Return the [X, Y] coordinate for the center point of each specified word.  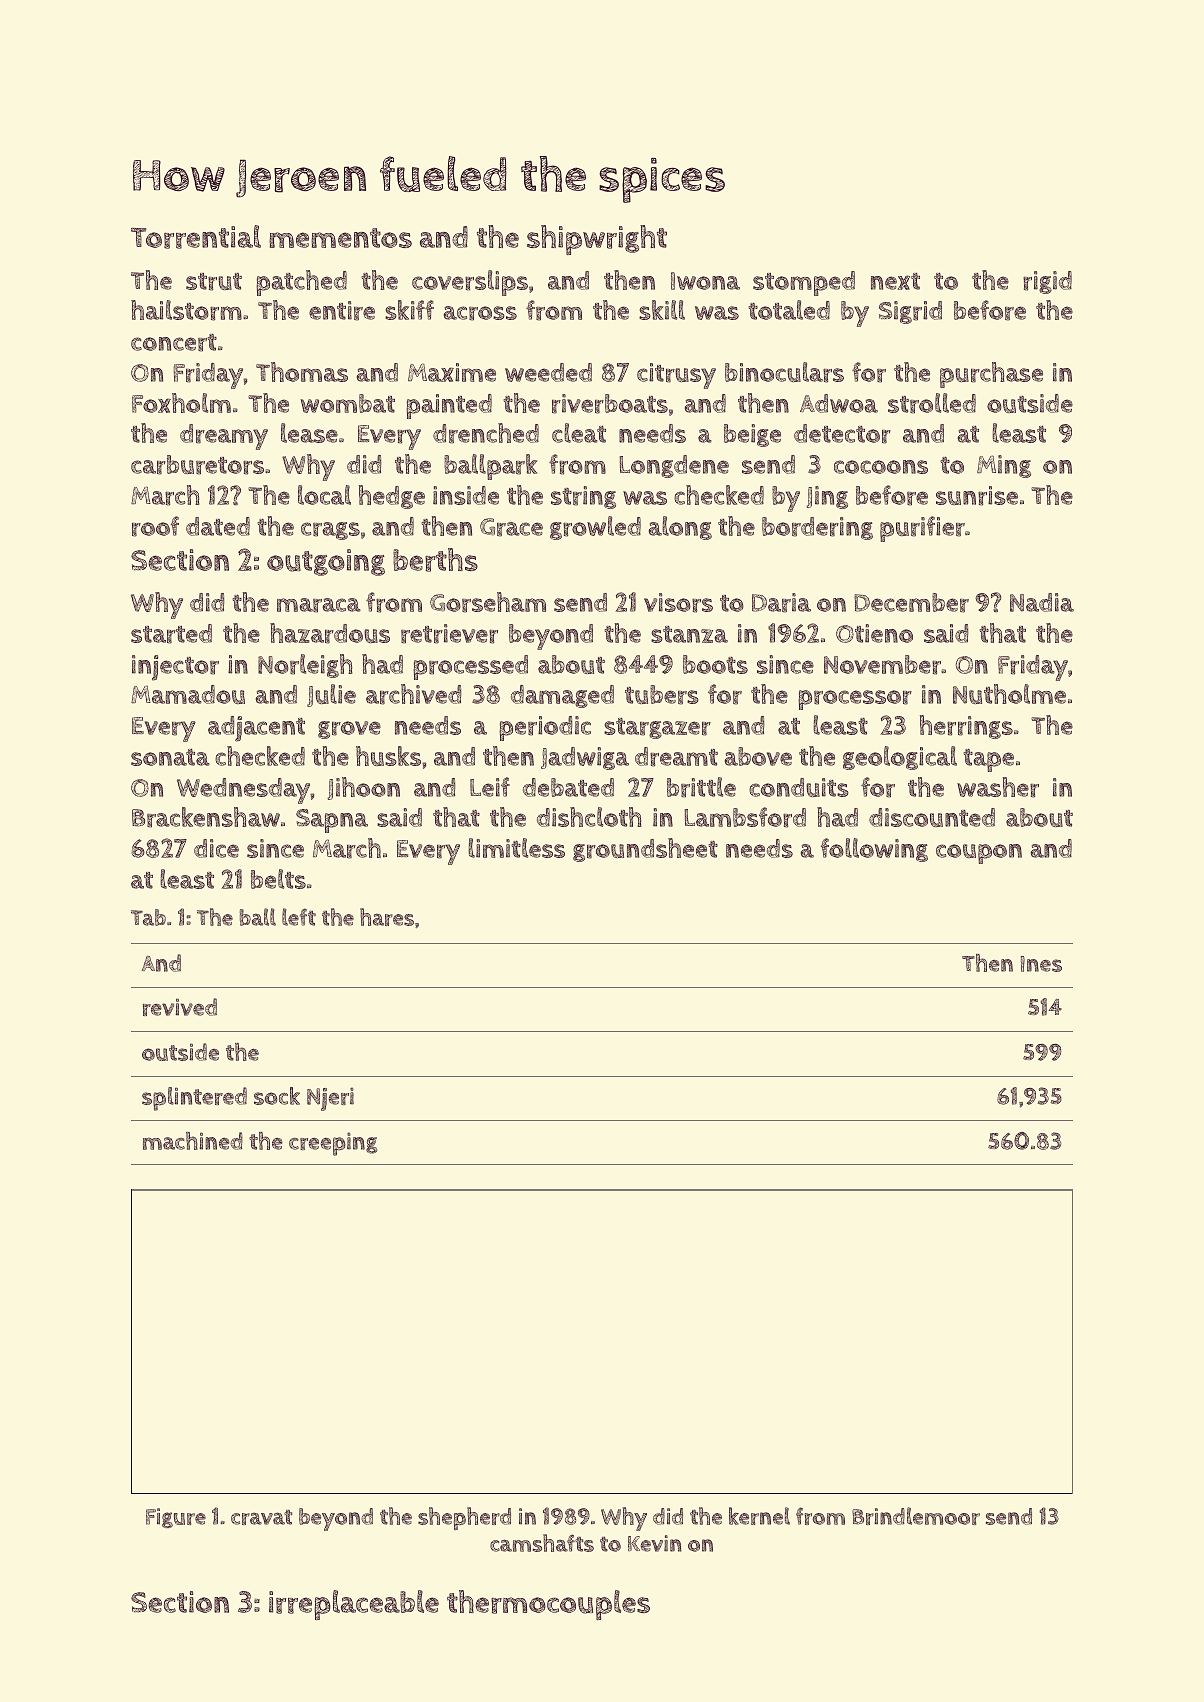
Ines [1041, 964]
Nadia [1042, 602]
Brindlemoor [916, 1516]
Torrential [196, 237]
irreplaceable [354, 1605]
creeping [333, 1144]
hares [387, 917]
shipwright [597, 240]
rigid [1047, 282]
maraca [319, 605]
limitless [516, 848]
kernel [759, 1516]
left [299, 917]
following [874, 850]
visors [678, 603]
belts [278, 879]
